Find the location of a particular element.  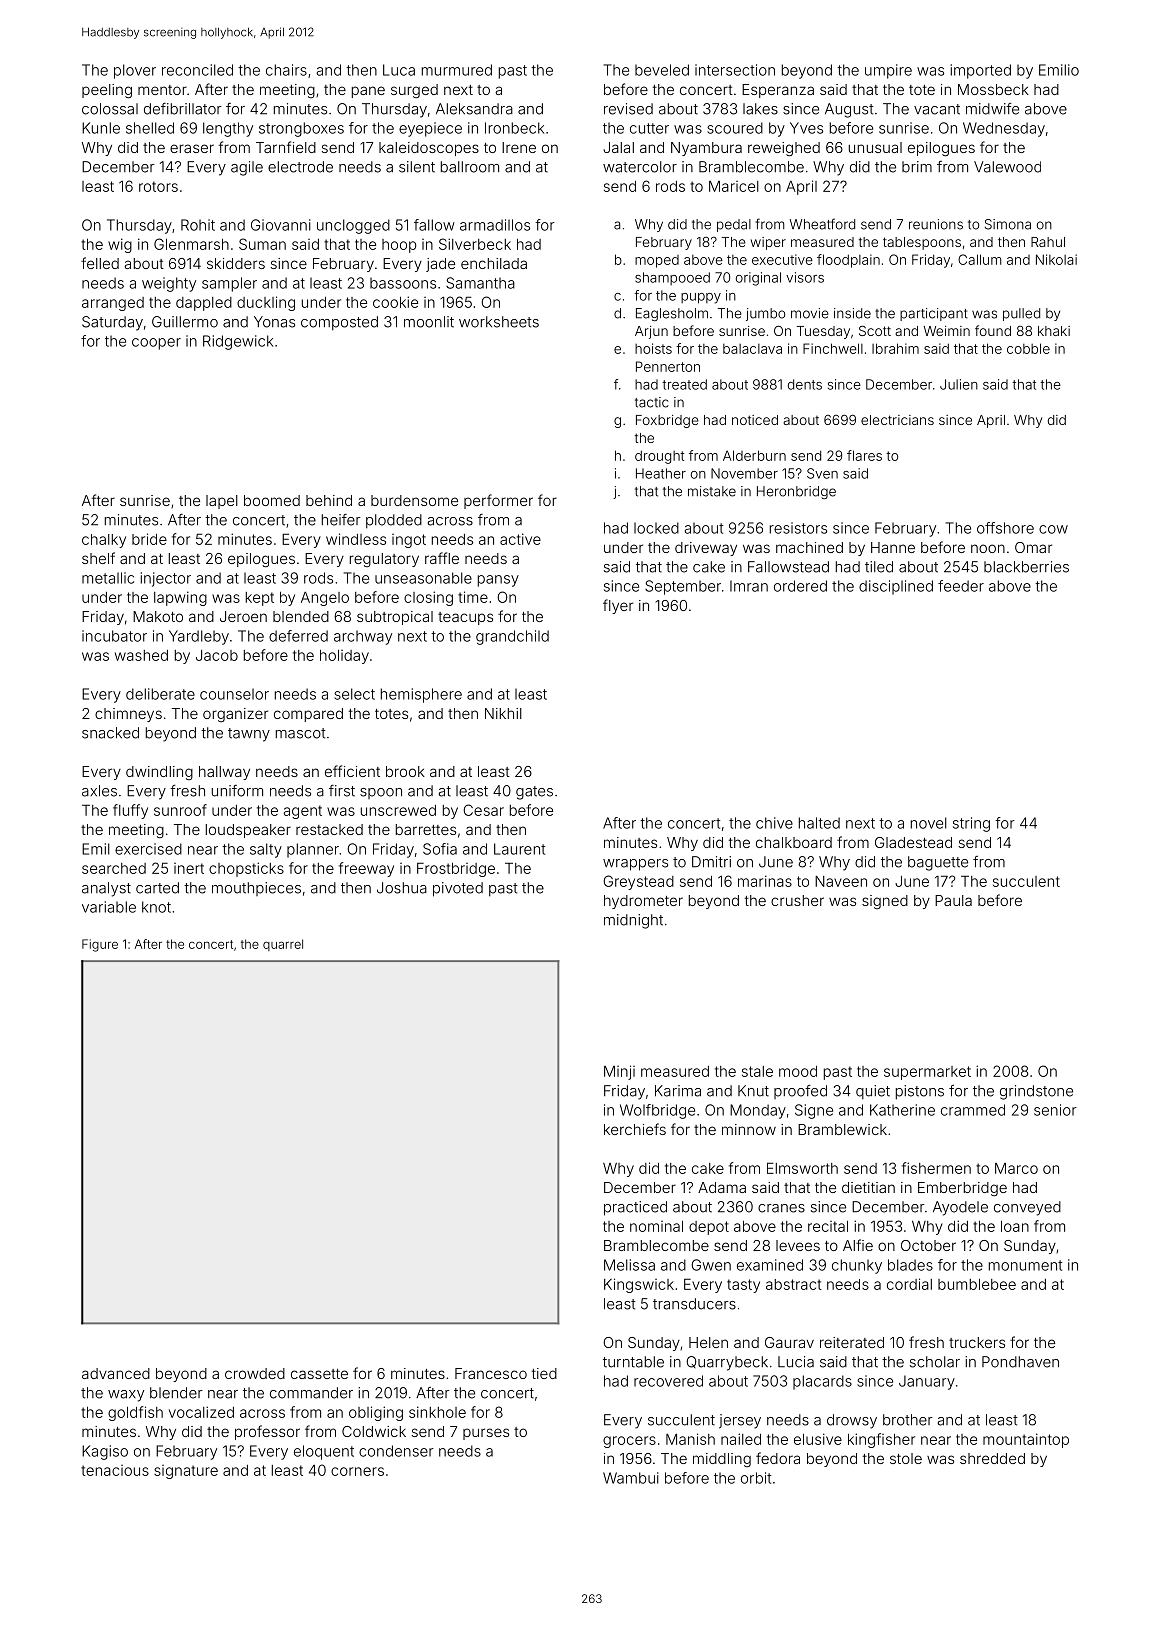

organizer is located at coordinates (235, 715).
